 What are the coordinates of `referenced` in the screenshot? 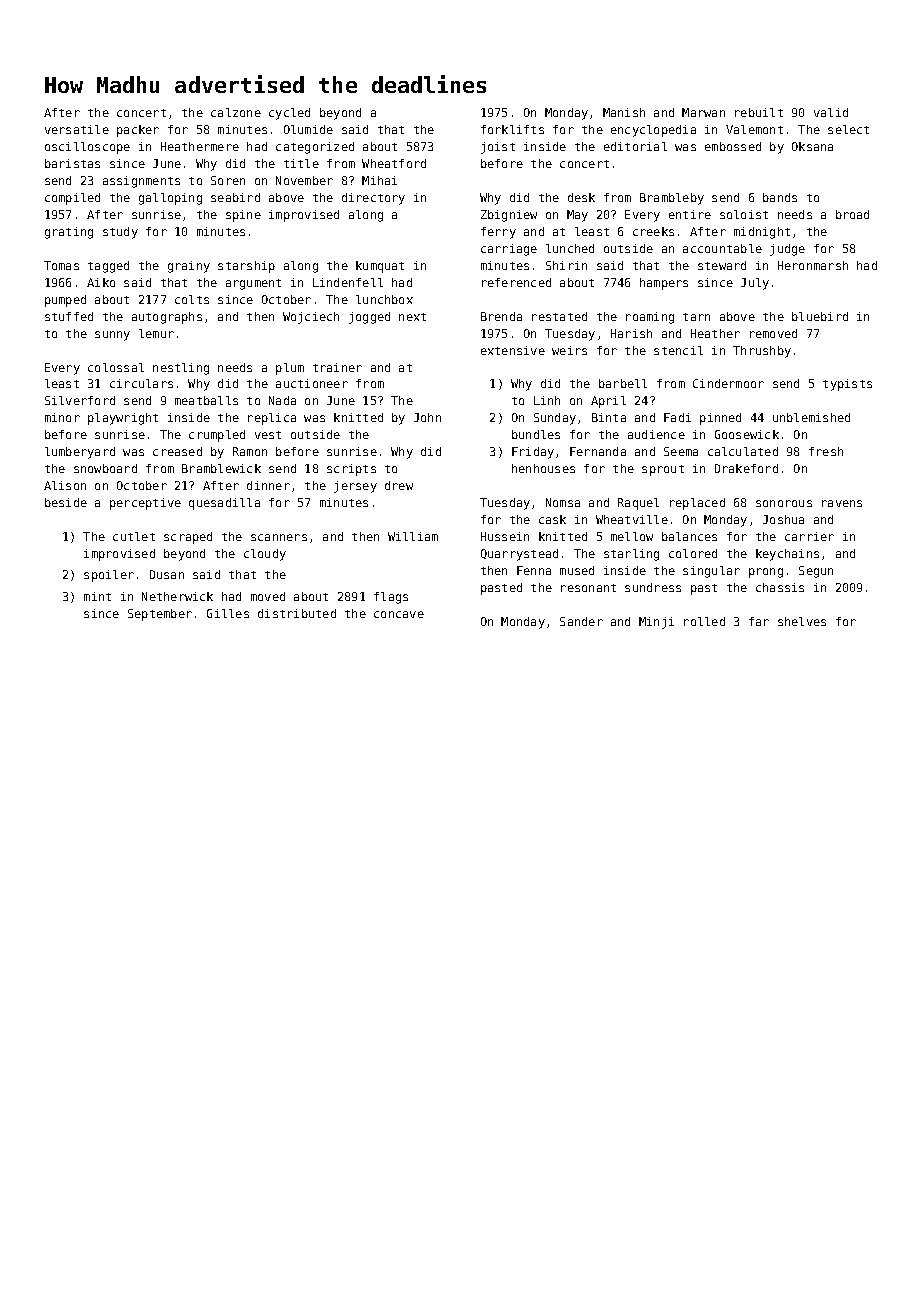 It's located at (516, 282).
